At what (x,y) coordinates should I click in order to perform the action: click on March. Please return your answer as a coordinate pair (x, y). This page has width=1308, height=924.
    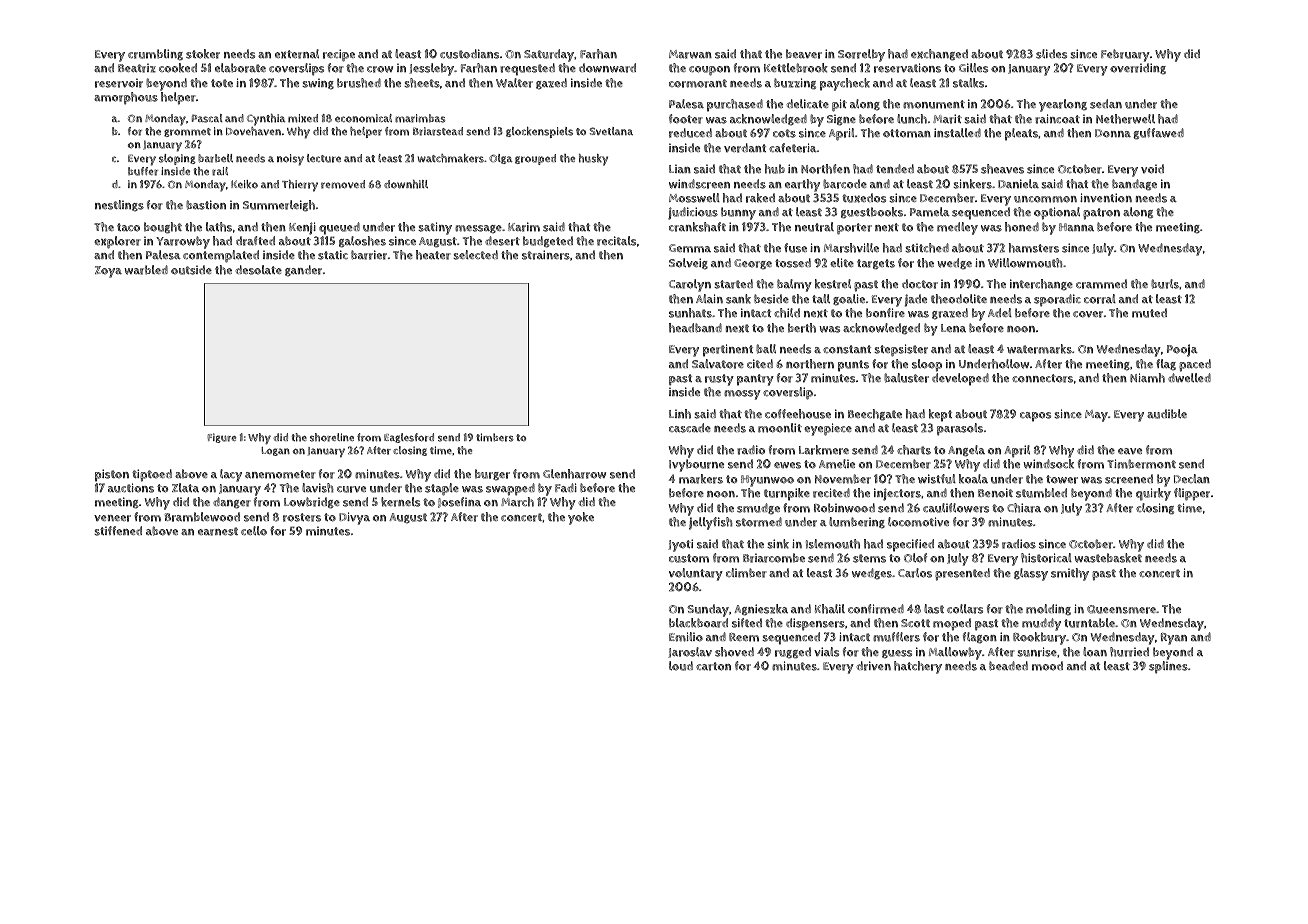
    Looking at the image, I should click on (517, 502).
